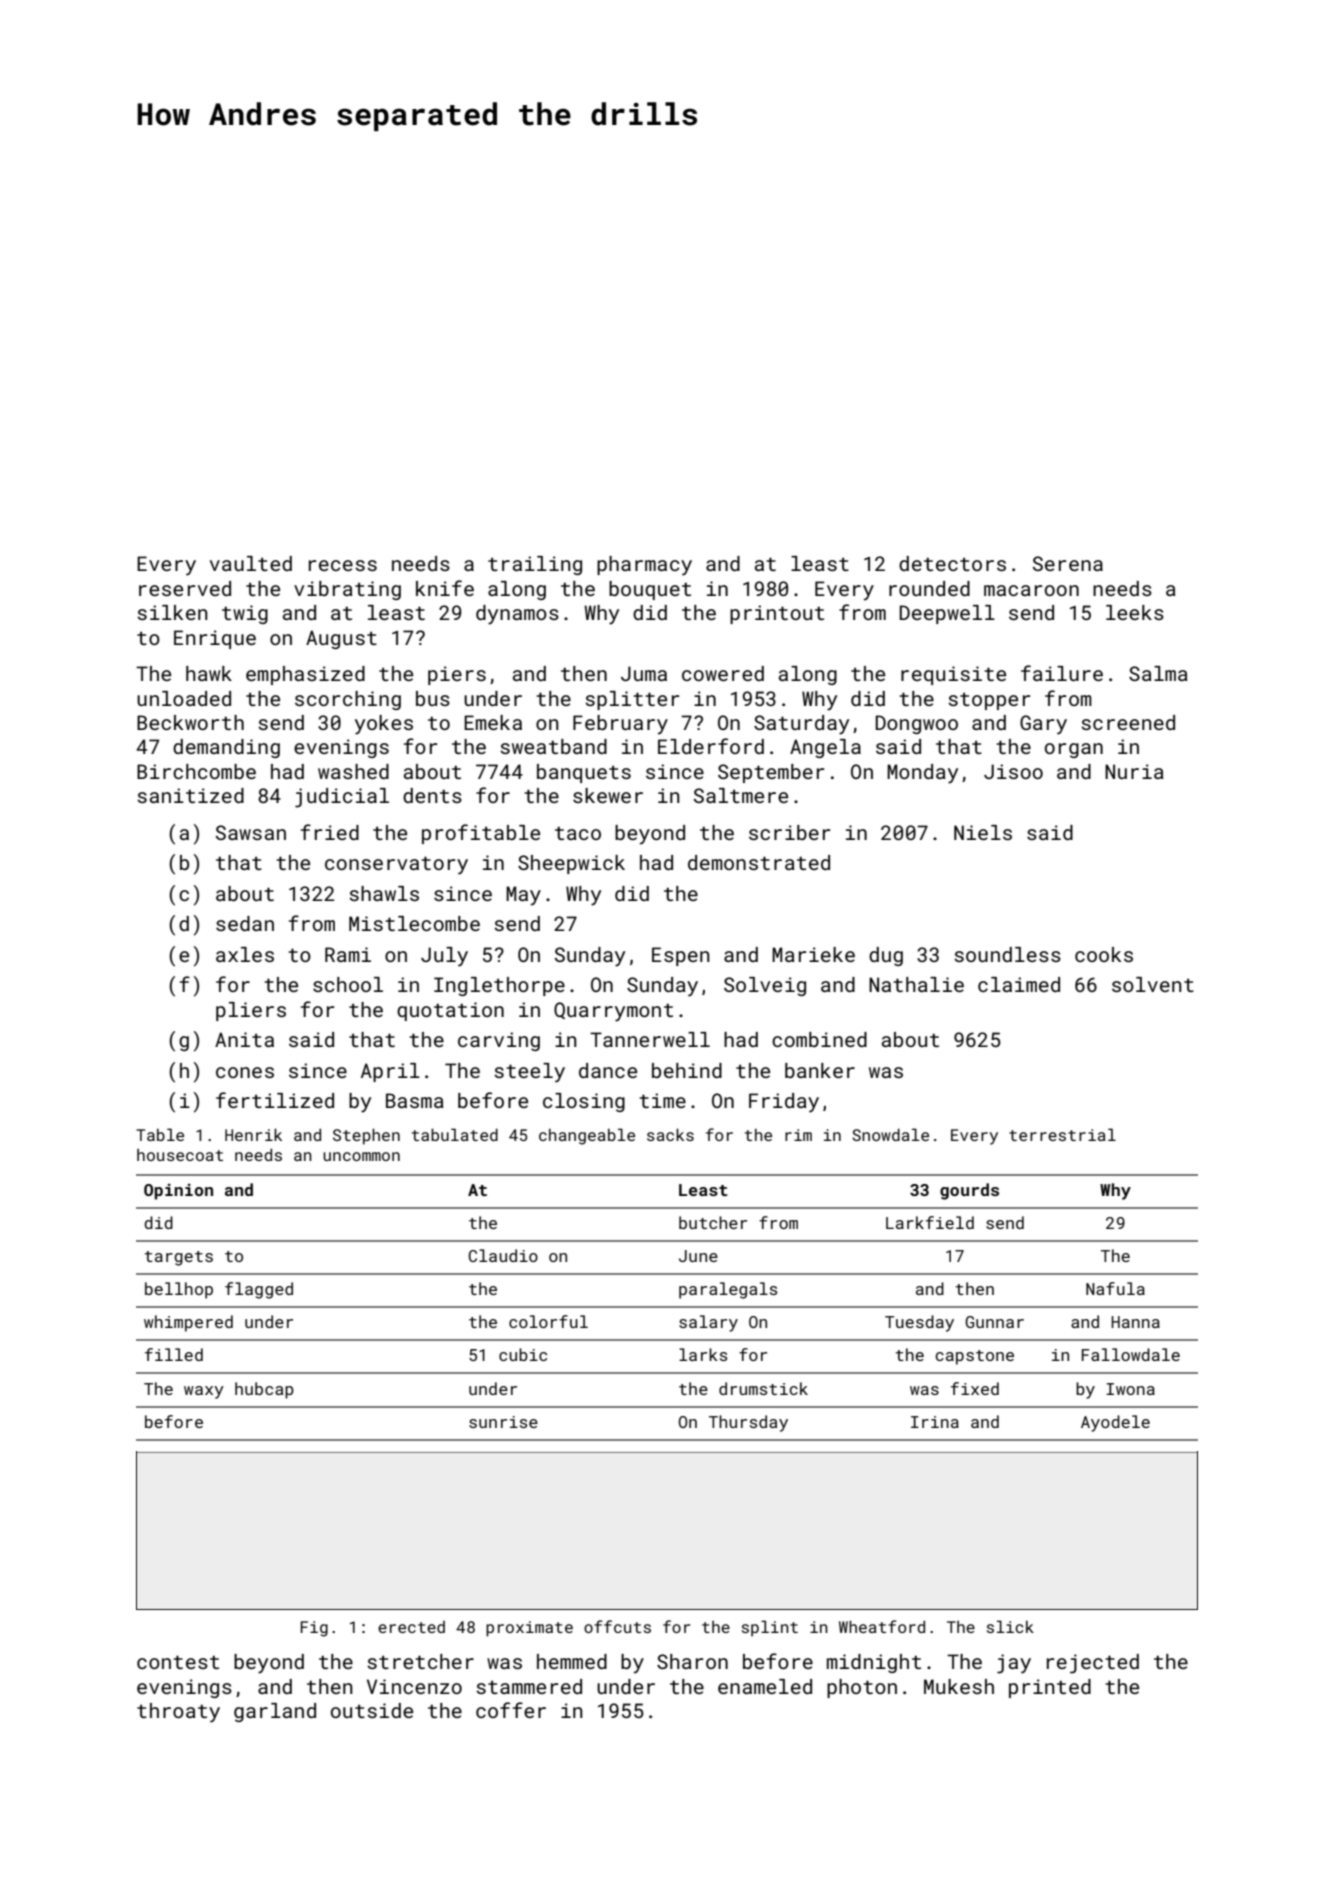  What do you see at coordinates (226, 748) in the screenshot?
I see `demanding` at bounding box center [226, 748].
